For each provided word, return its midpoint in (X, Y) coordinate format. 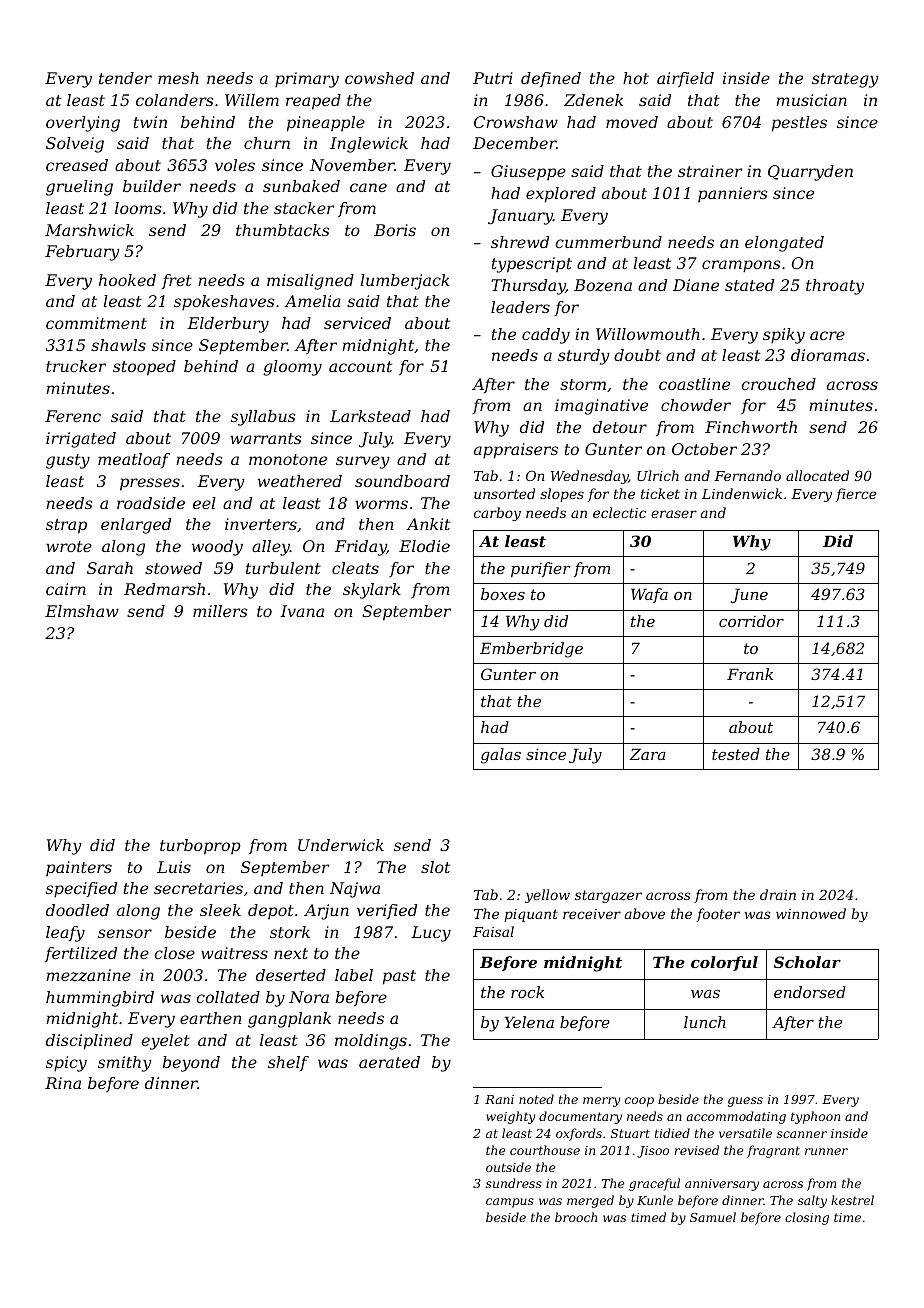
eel (204, 503)
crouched (778, 384)
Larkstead (370, 416)
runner (826, 1151)
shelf (288, 1063)
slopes (562, 495)
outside (508, 1167)
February (82, 253)
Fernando (747, 475)
